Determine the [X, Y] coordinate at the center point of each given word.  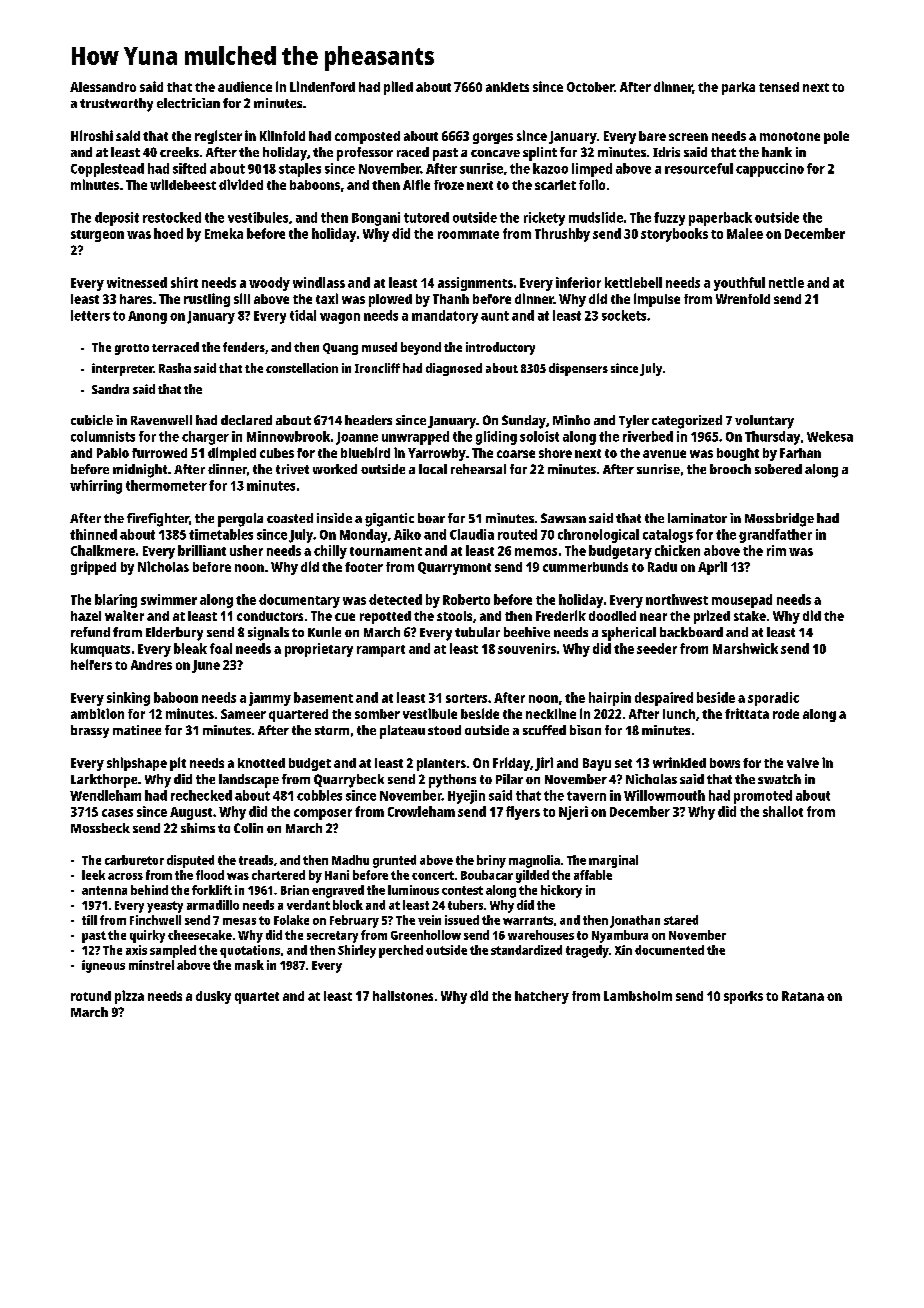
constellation [302, 368]
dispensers [578, 369]
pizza [129, 997]
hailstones [403, 995]
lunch [679, 714]
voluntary [764, 422]
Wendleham [105, 795]
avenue [664, 454]
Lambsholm [638, 996]
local [433, 469]
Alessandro [103, 87]
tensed [779, 87]
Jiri [544, 764]
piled [398, 88]
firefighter [158, 520]
